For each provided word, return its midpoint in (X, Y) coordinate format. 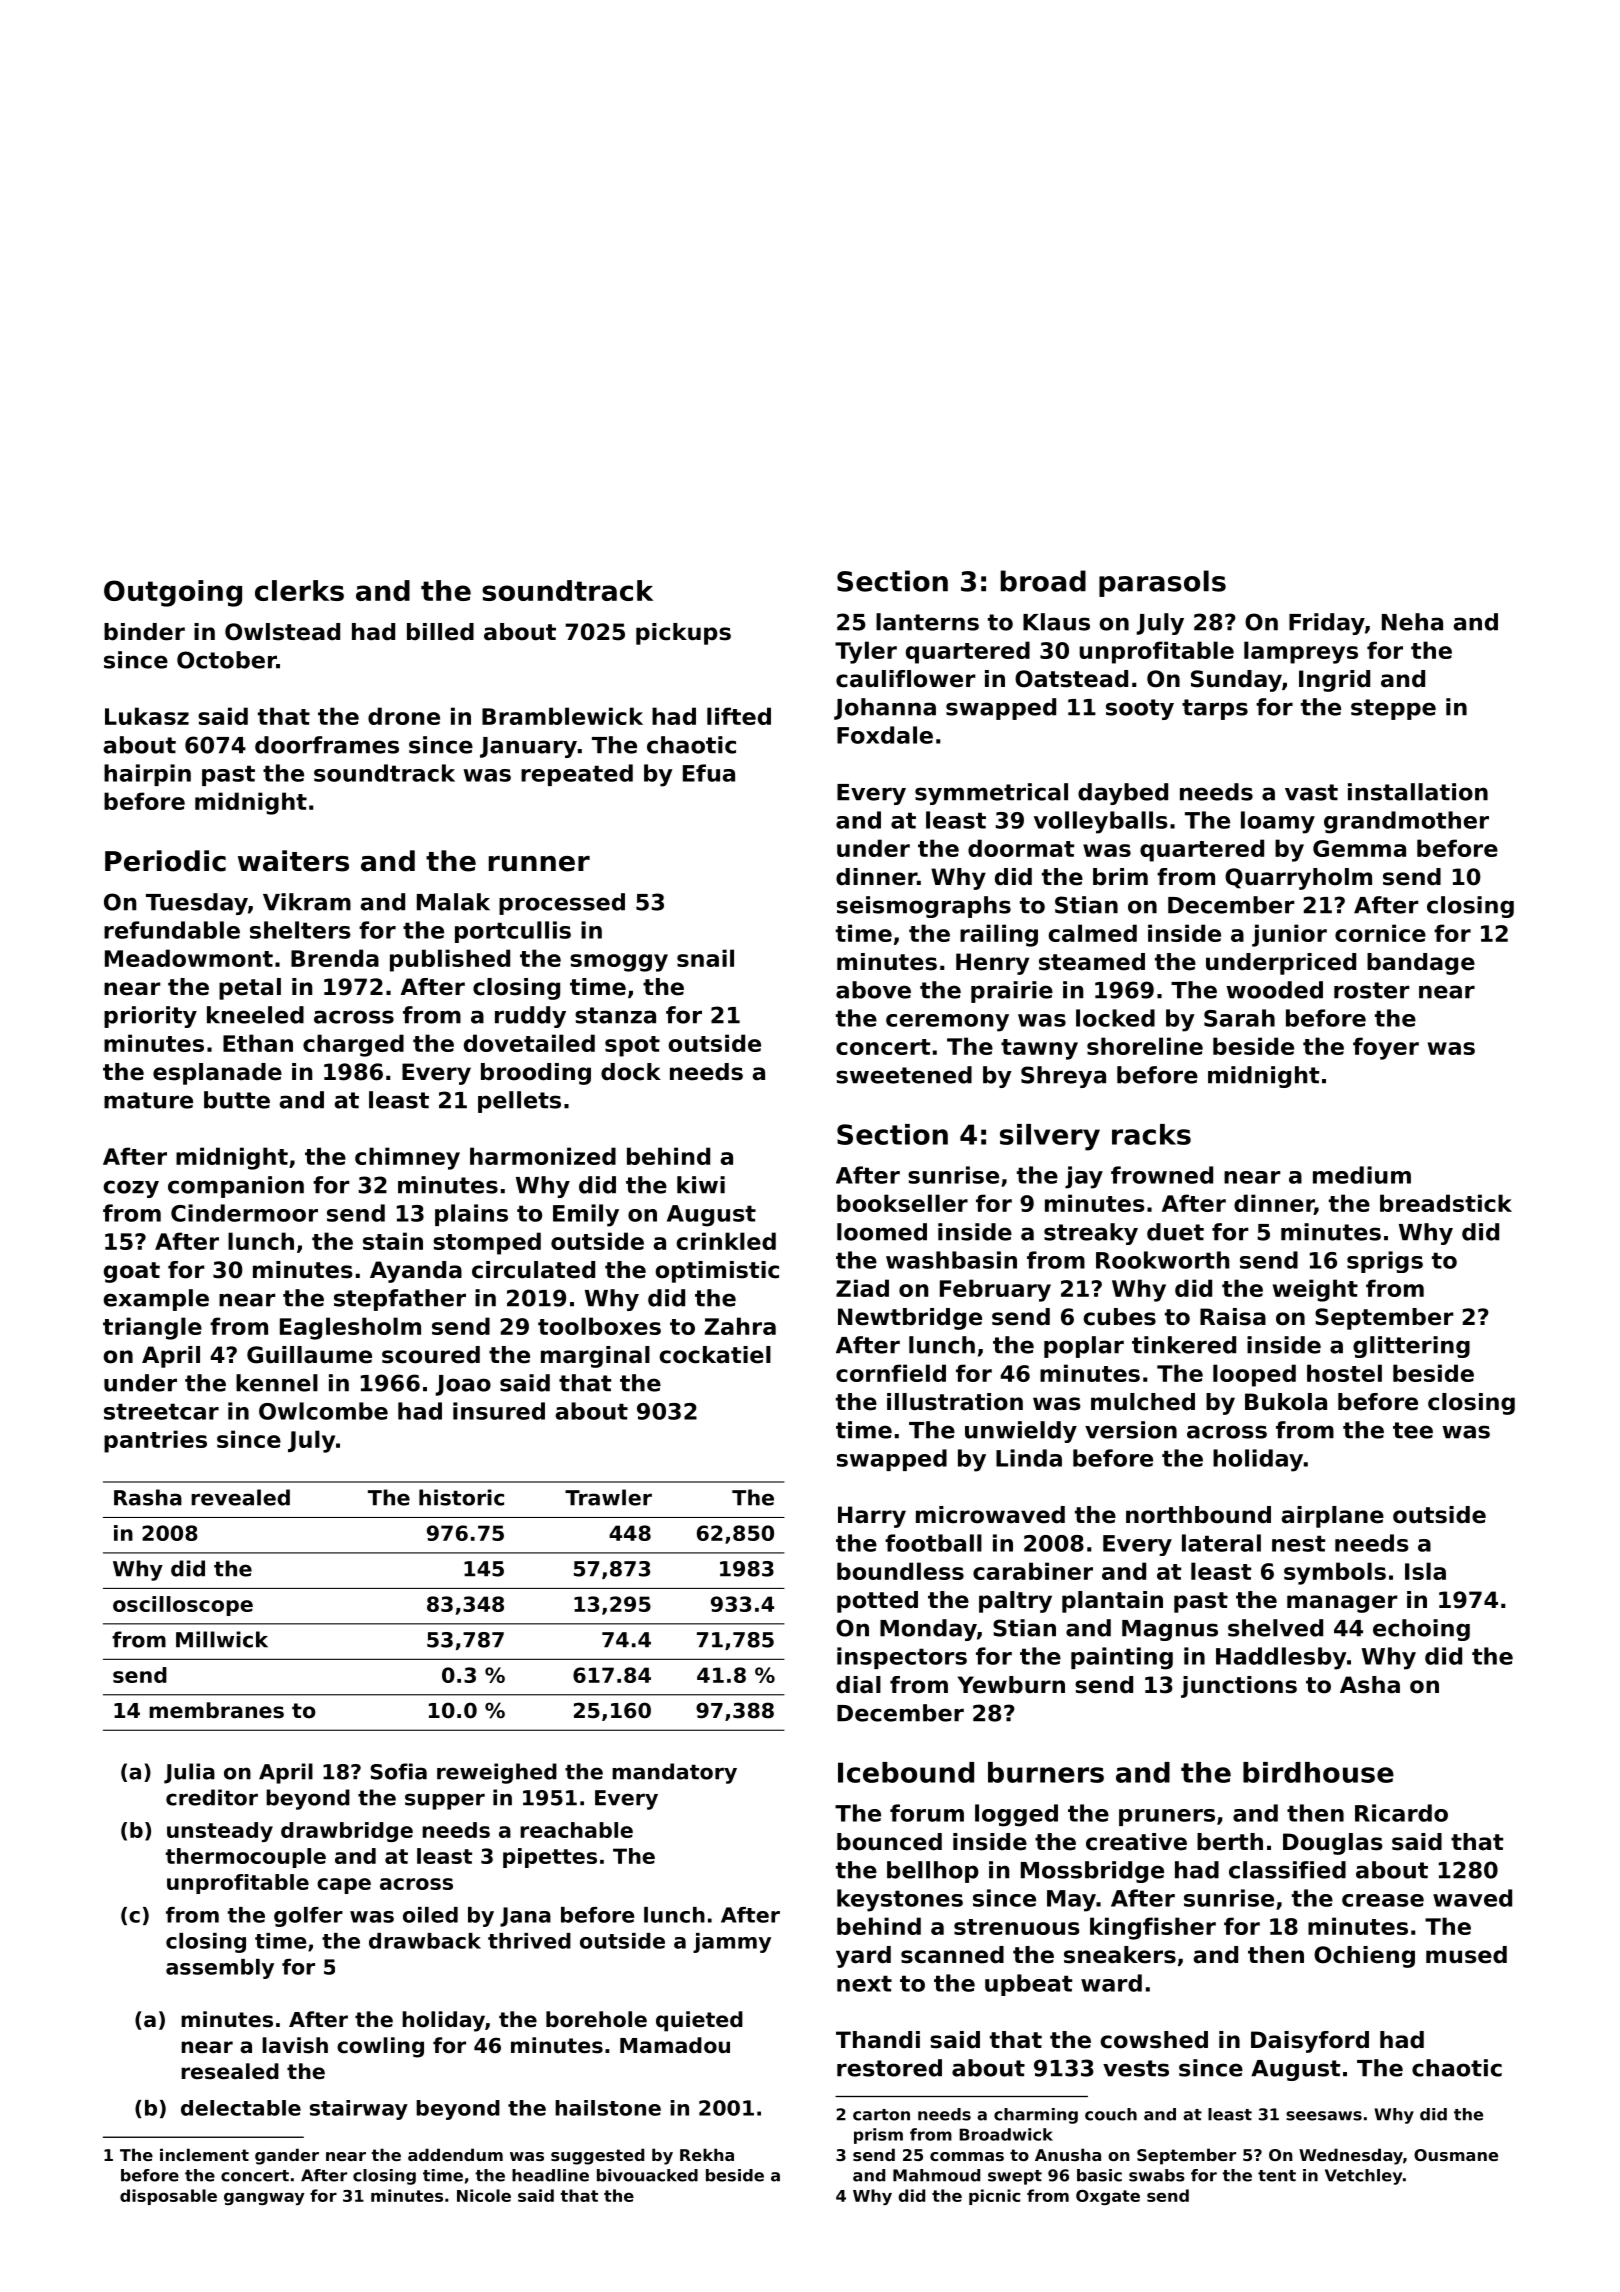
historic (461, 1497)
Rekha (707, 2154)
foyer (1386, 1048)
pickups (683, 634)
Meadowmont (189, 958)
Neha (1412, 622)
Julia (189, 1773)
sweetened (904, 1075)
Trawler (608, 1497)
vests (1136, 2068)
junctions (1239, 1687)
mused (1466, 1955)
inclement (204, 2154)
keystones (900, 1900)
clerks (299, 590)
